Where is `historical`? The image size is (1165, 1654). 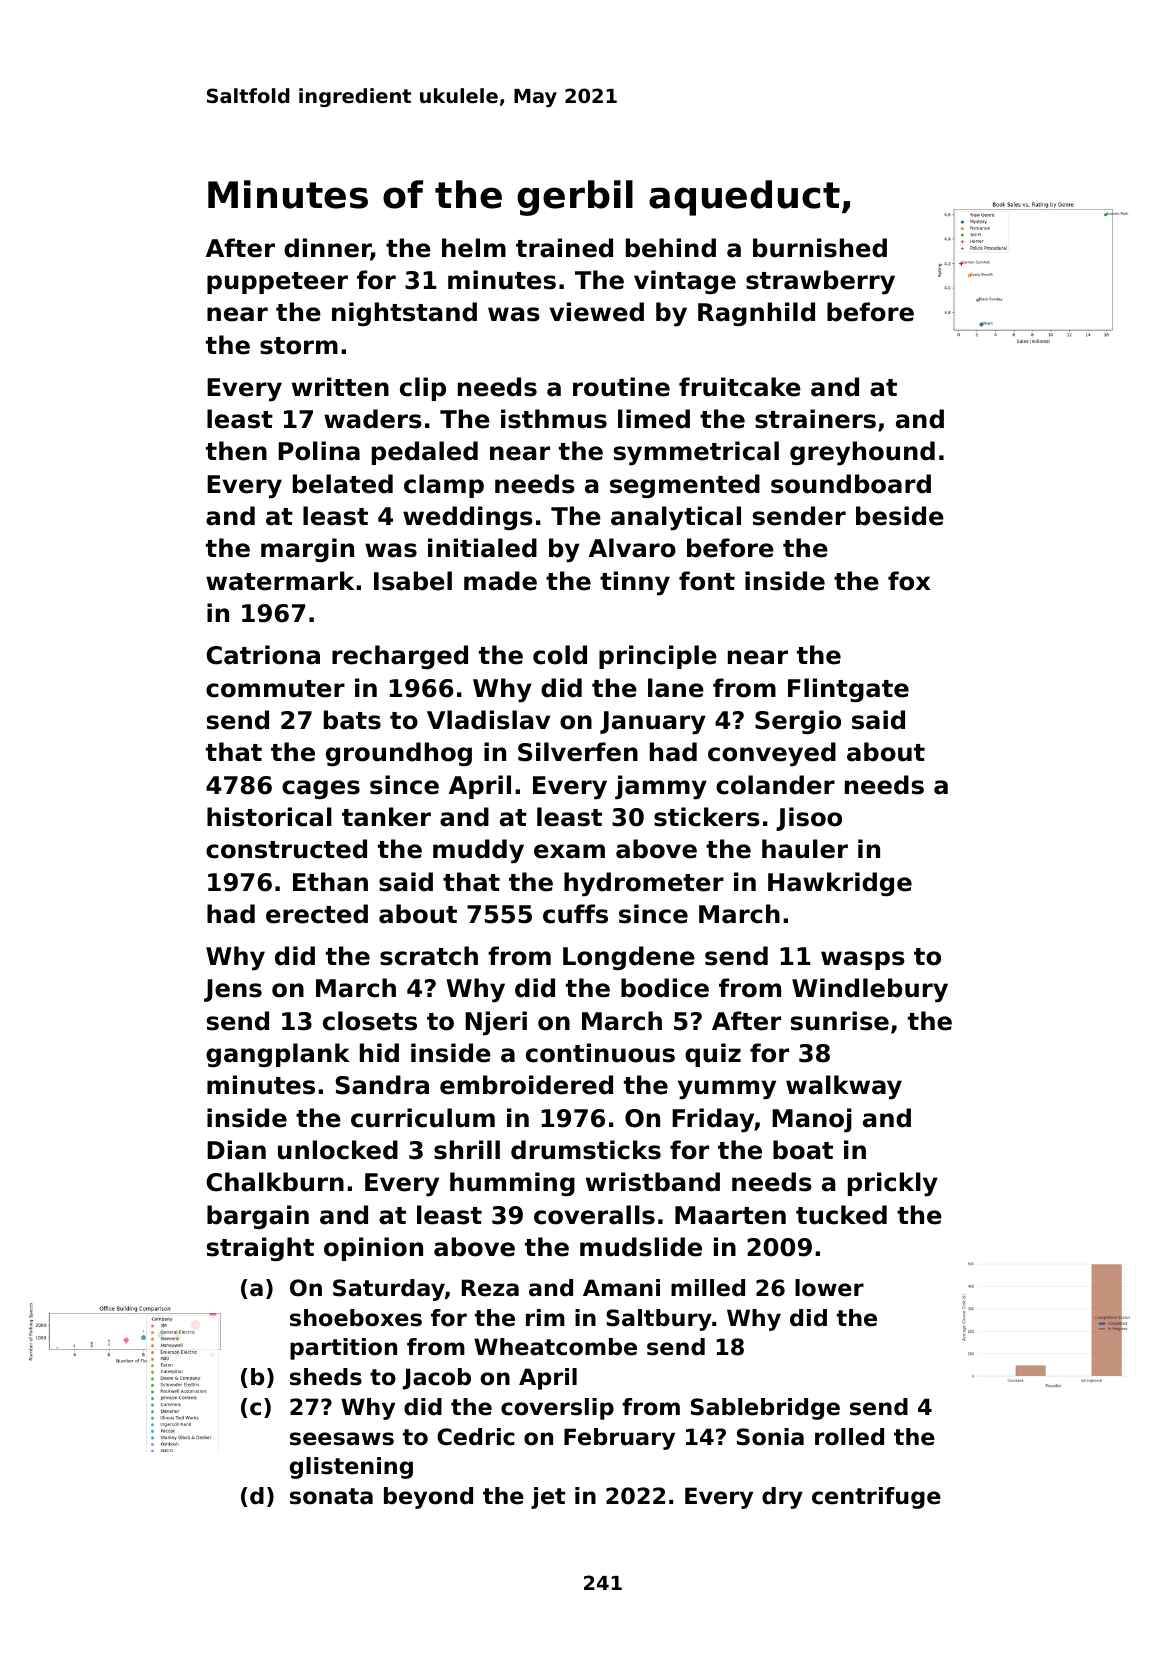 historical is located at coordinates (269, 817).
